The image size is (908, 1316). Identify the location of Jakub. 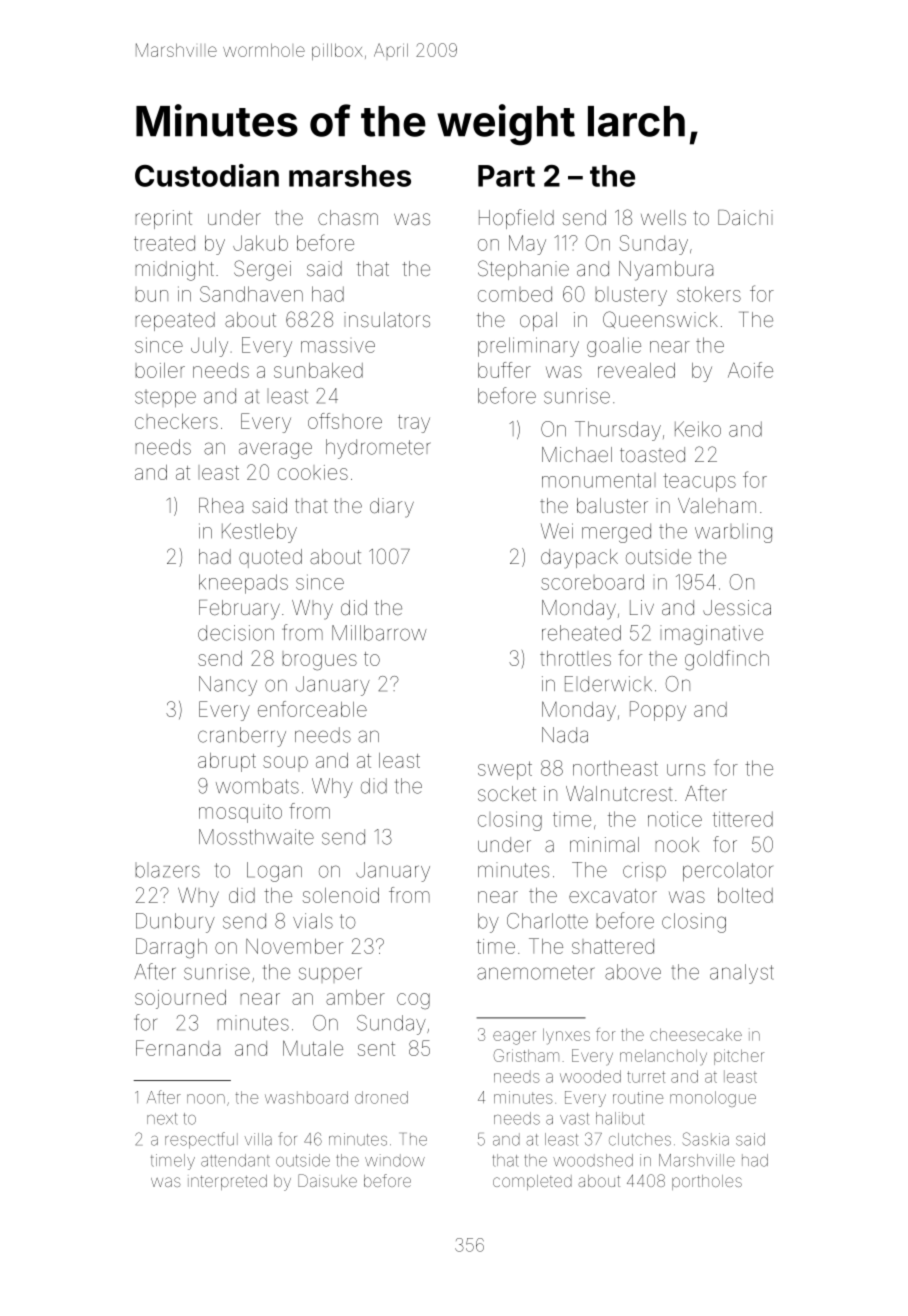
(260, 243).
